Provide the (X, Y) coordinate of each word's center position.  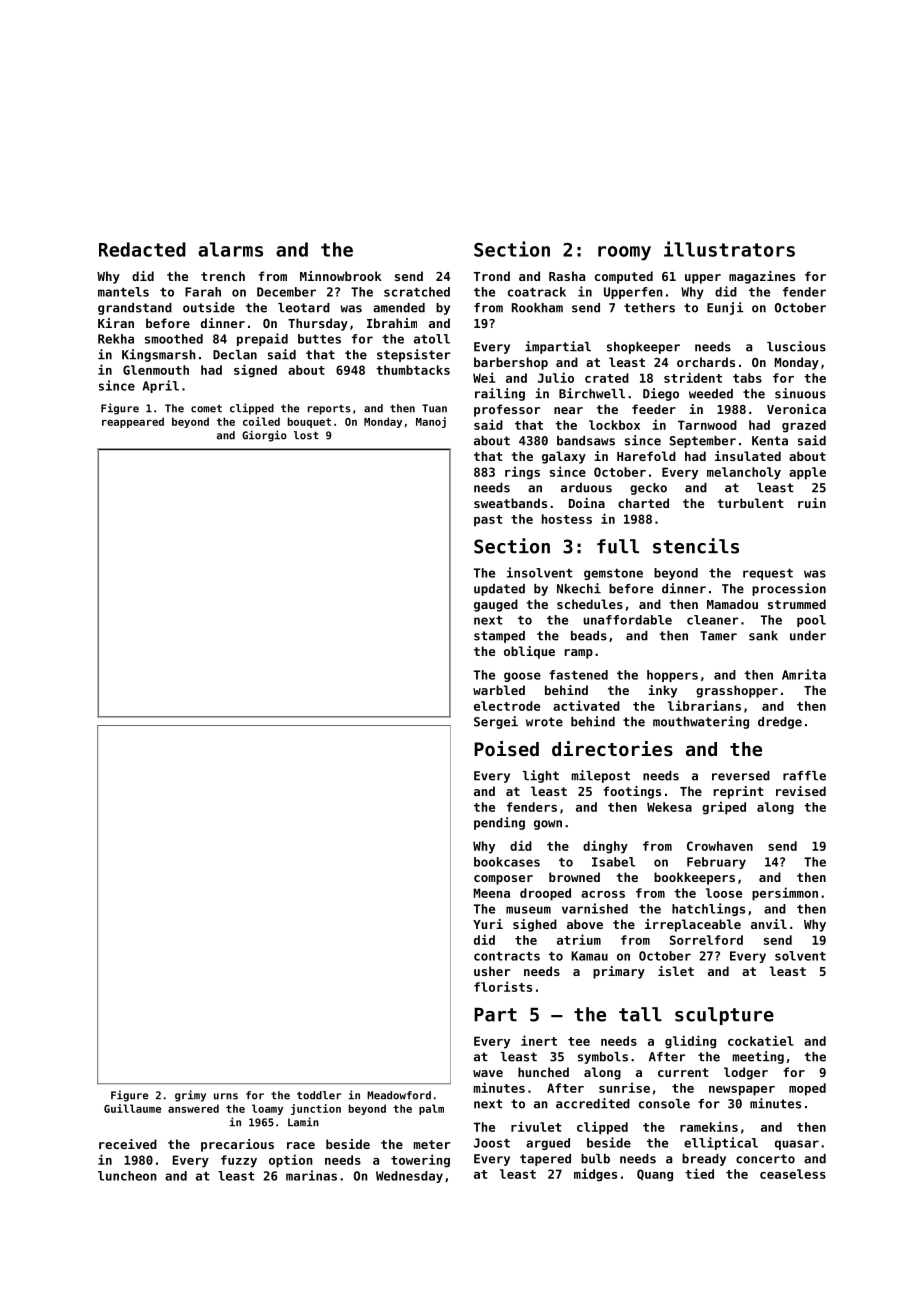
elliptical (721, 1143)
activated (586, 705)
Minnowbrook (340, 276)
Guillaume (132, 1108)
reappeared (133, 422)
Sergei (496, 722)
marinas (311, 1175)
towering (420, 1161)
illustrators (729, 249)
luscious (796, 346)
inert (539, 1040)
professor (507, 410)
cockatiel (761, 1040)
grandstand (135, 309)
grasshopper (737, 691)
